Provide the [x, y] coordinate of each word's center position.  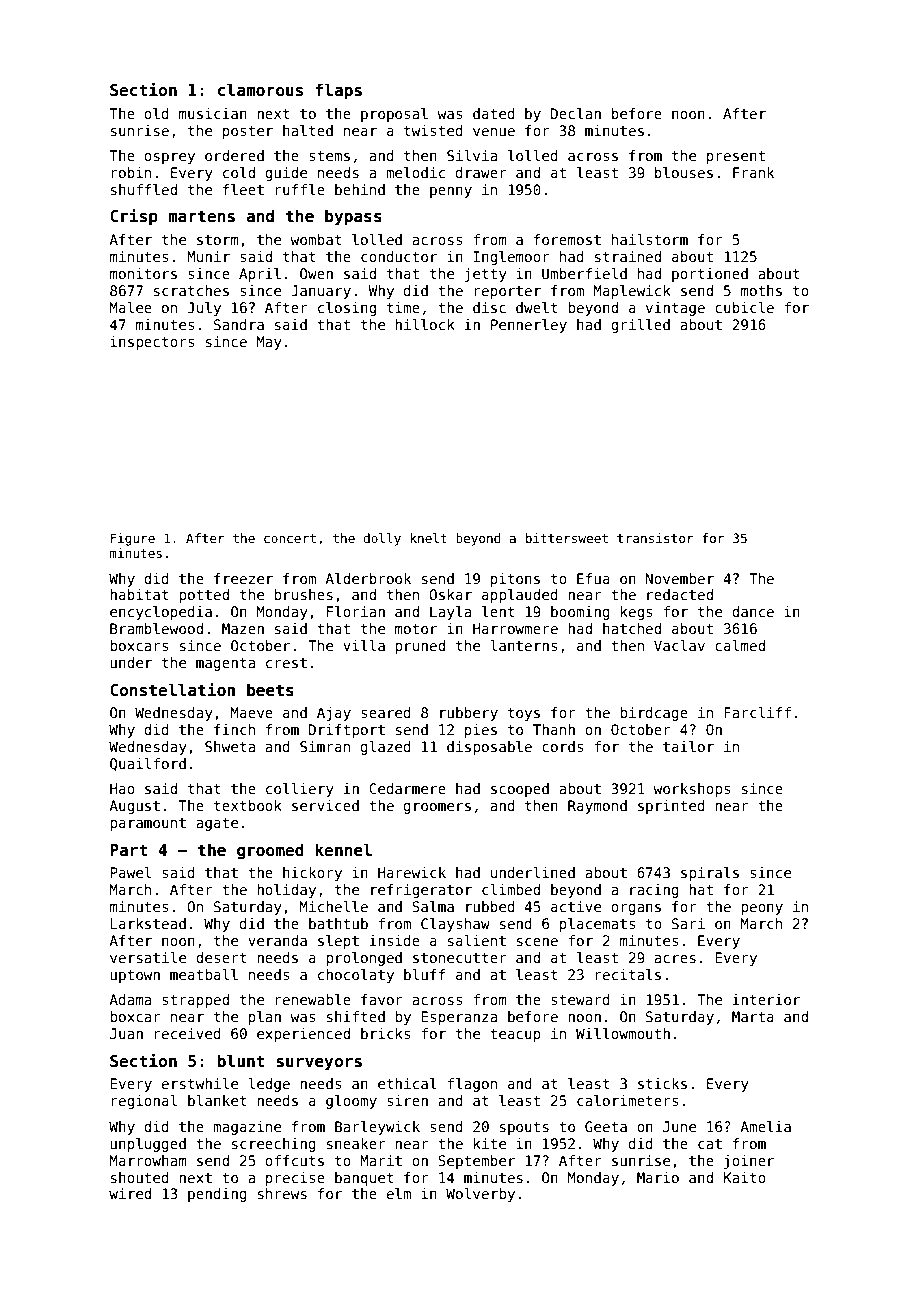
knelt [428, 538]
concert [290, 538]
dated [494, 113]
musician [213, 113]
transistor [655, 538]
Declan [576, 113]
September [476, 1162]
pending [217, 1195]
